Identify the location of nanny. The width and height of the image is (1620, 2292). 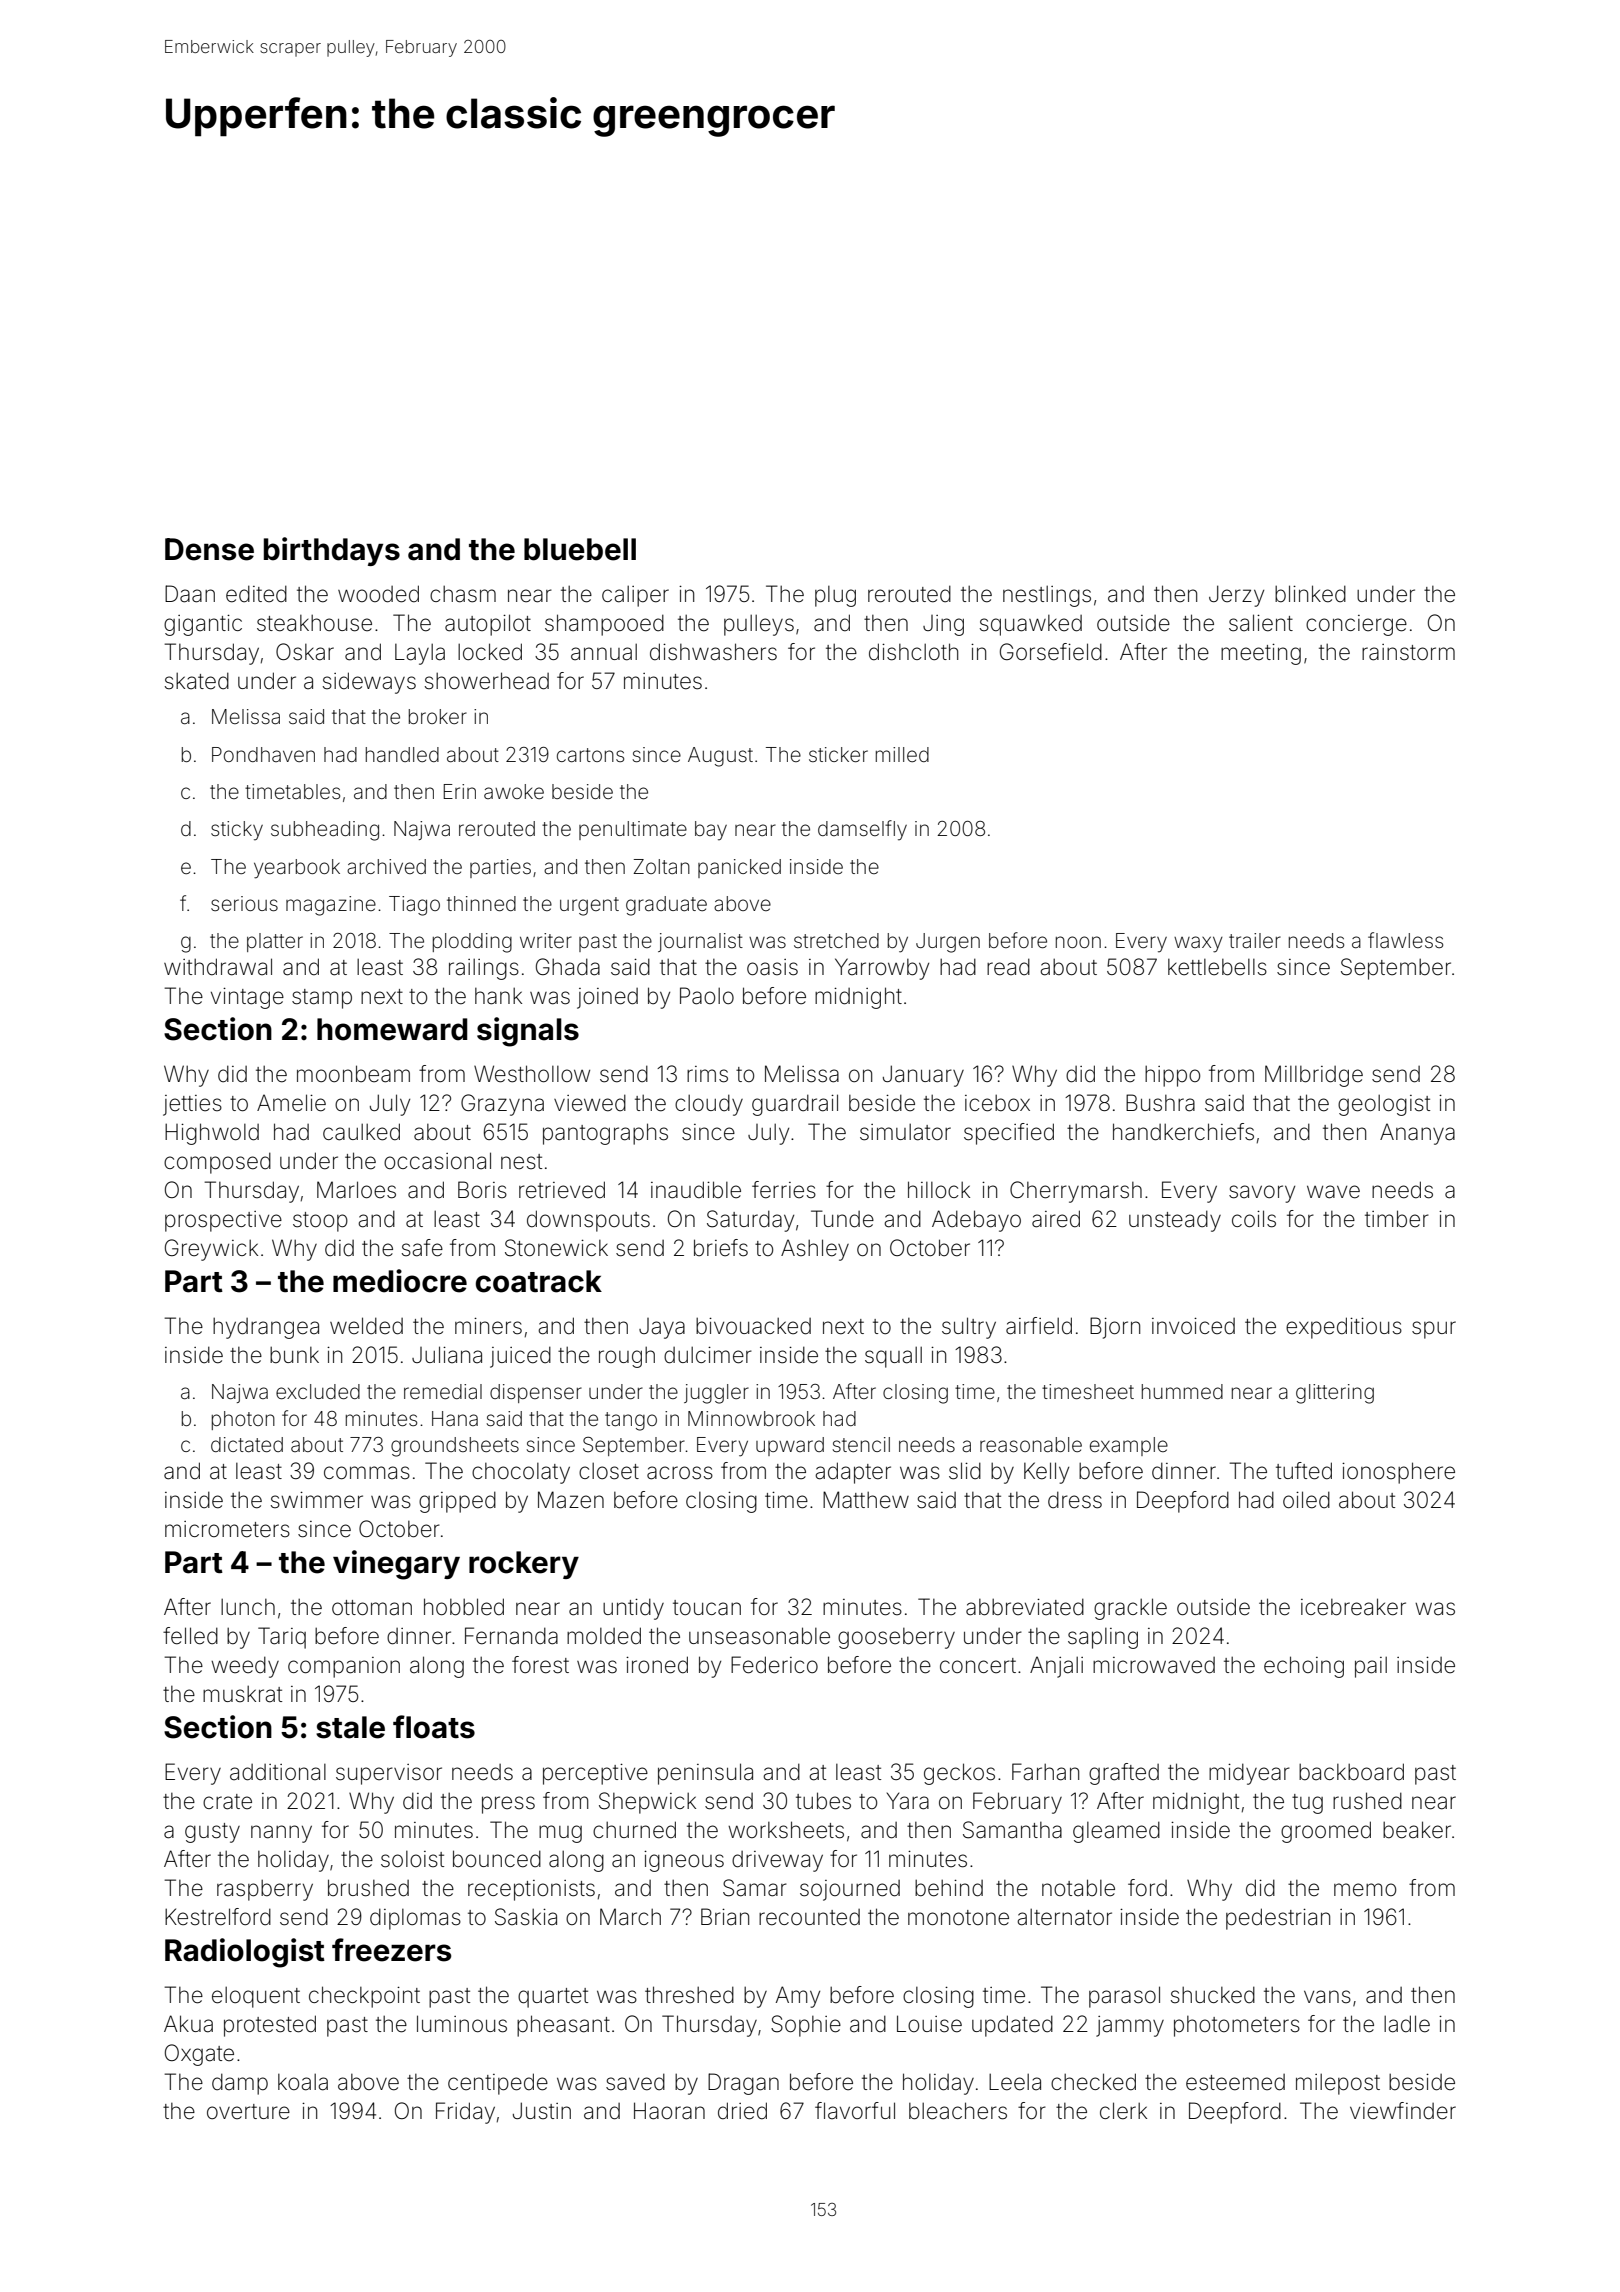
(281, 1834).
